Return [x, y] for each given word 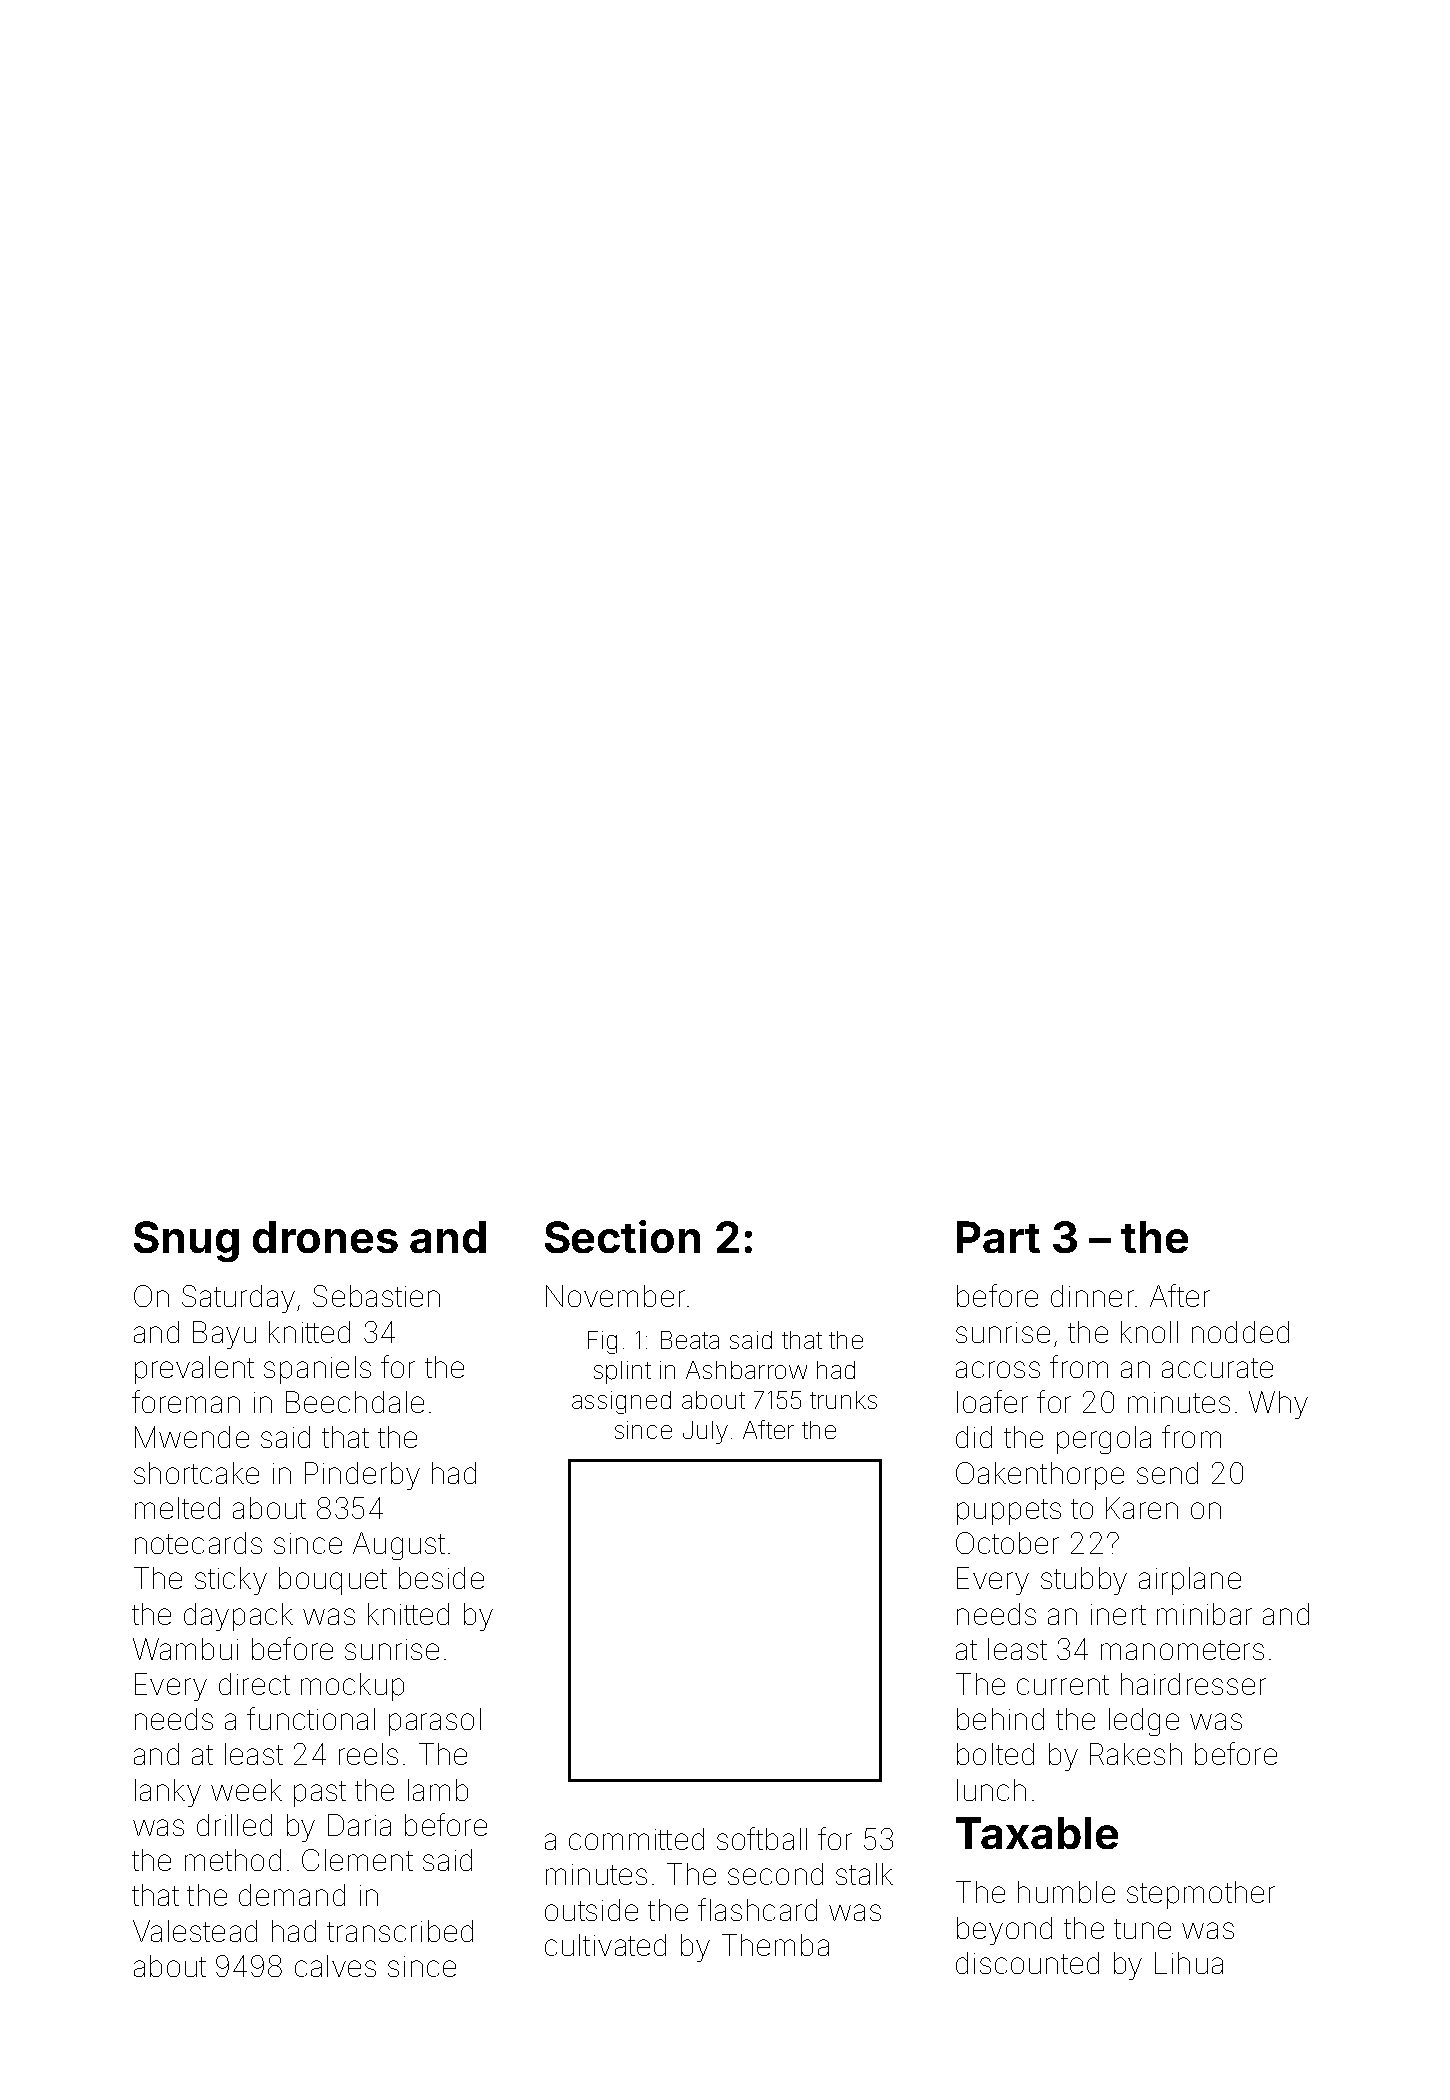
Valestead [195, 1931]
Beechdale [355, 1402]
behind [1000, 1719]
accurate [1217, 1368]
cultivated [605, 1945]
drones [325, 1237]
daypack [238, 1617]
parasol [435, 1722]
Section [622, 1236]
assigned [621, 1402]
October [1007, 1543]
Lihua [1189, 1963]
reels [368, 1754]
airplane [1190, 1581]
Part [998, 1237]
